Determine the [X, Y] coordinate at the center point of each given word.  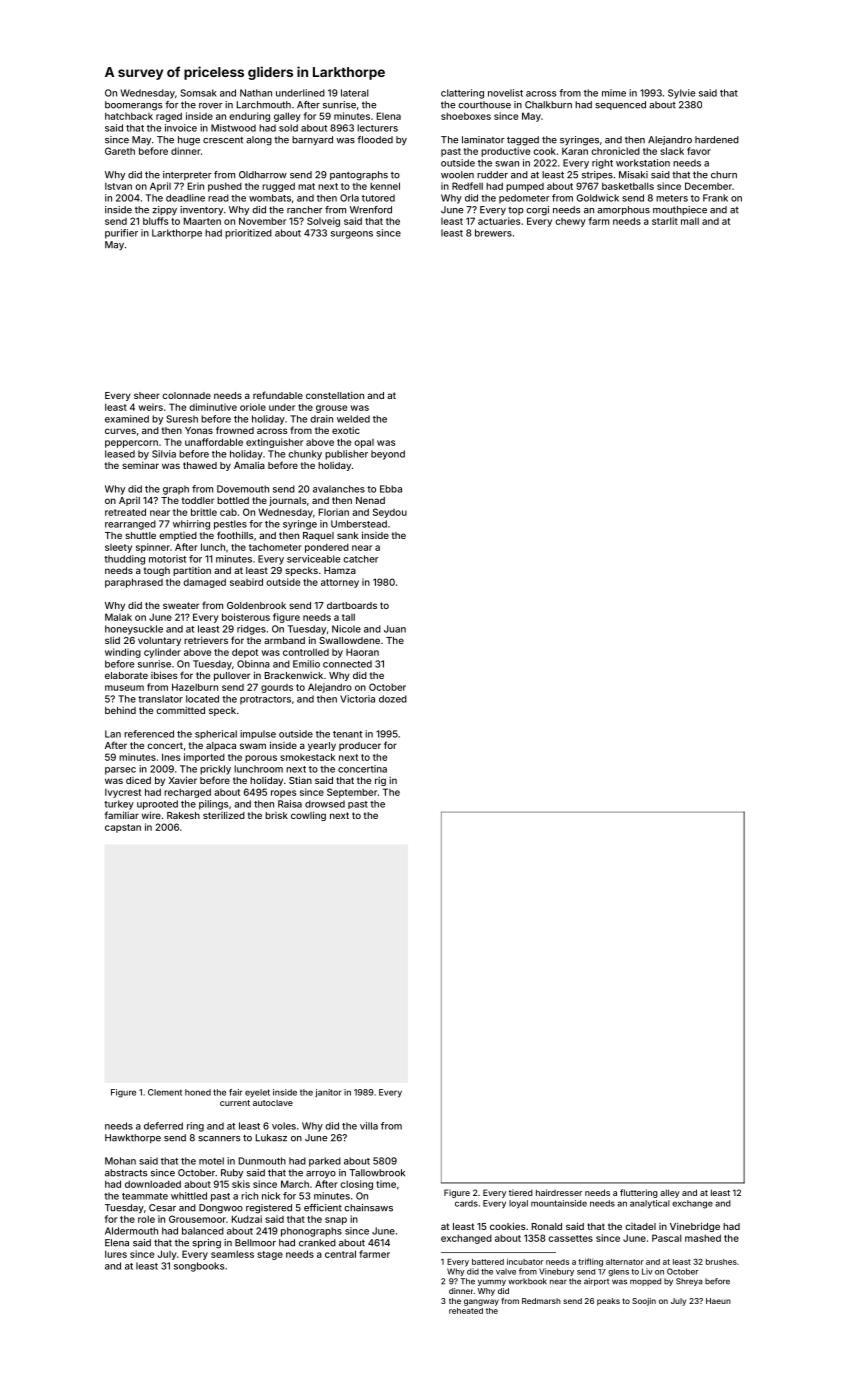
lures [116, 1254]
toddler [198, 500]
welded [353, 419]
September [352, 793]
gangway [481, 1302]
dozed [393, 699]
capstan [123, 828]
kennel [385, 186]
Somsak [198, 93]
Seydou [390, 513]
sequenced [620, 105]
